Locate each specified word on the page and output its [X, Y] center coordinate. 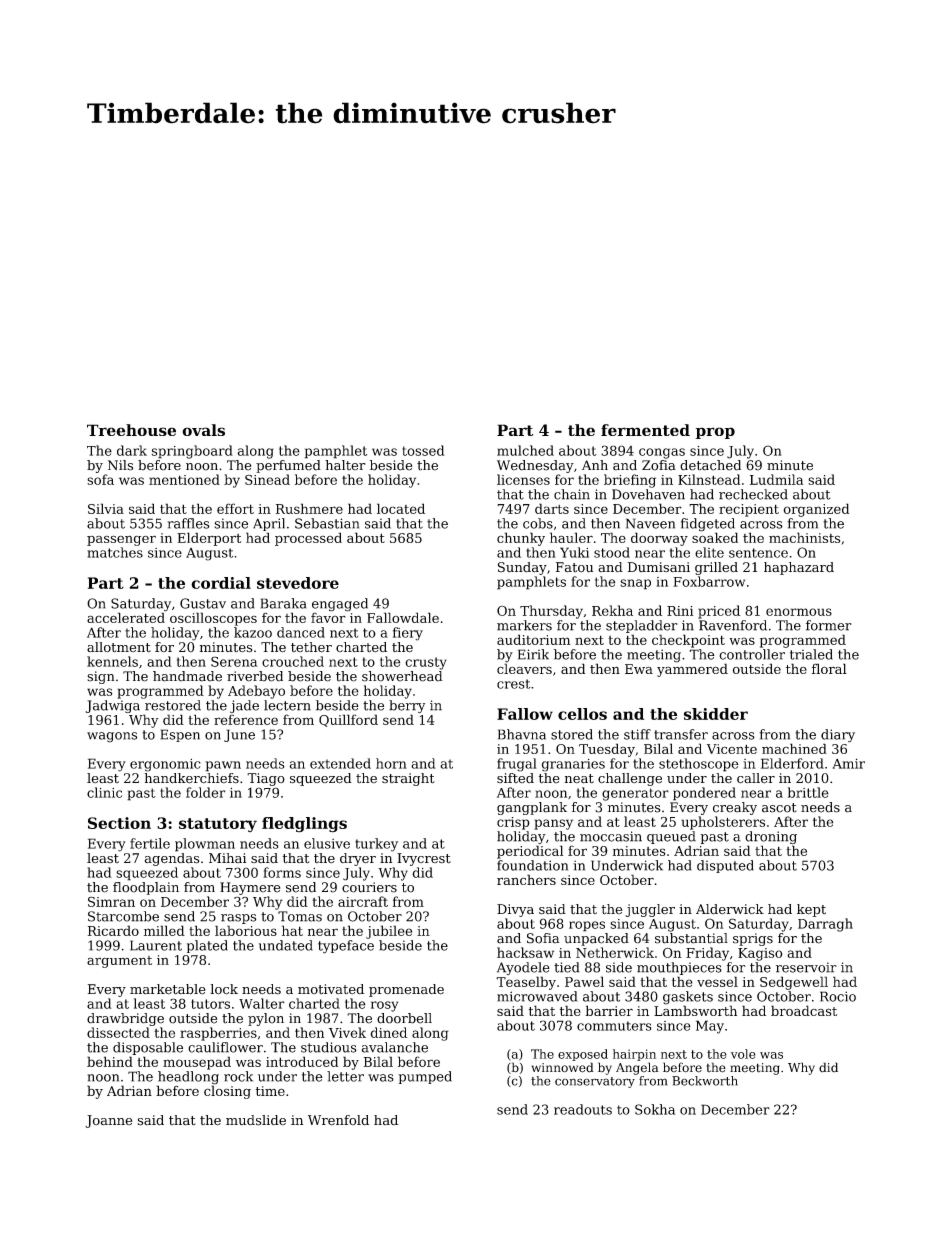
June [239, 735]
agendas [172, 859]
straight [408, 779]
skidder [716, 714]
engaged [340, 605]
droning [771, 838]
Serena [234, 661]
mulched [525, 450]
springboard [192, 452]
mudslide [256, 1120]
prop [715, 433]
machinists [804, 537]
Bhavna [522, 734]
